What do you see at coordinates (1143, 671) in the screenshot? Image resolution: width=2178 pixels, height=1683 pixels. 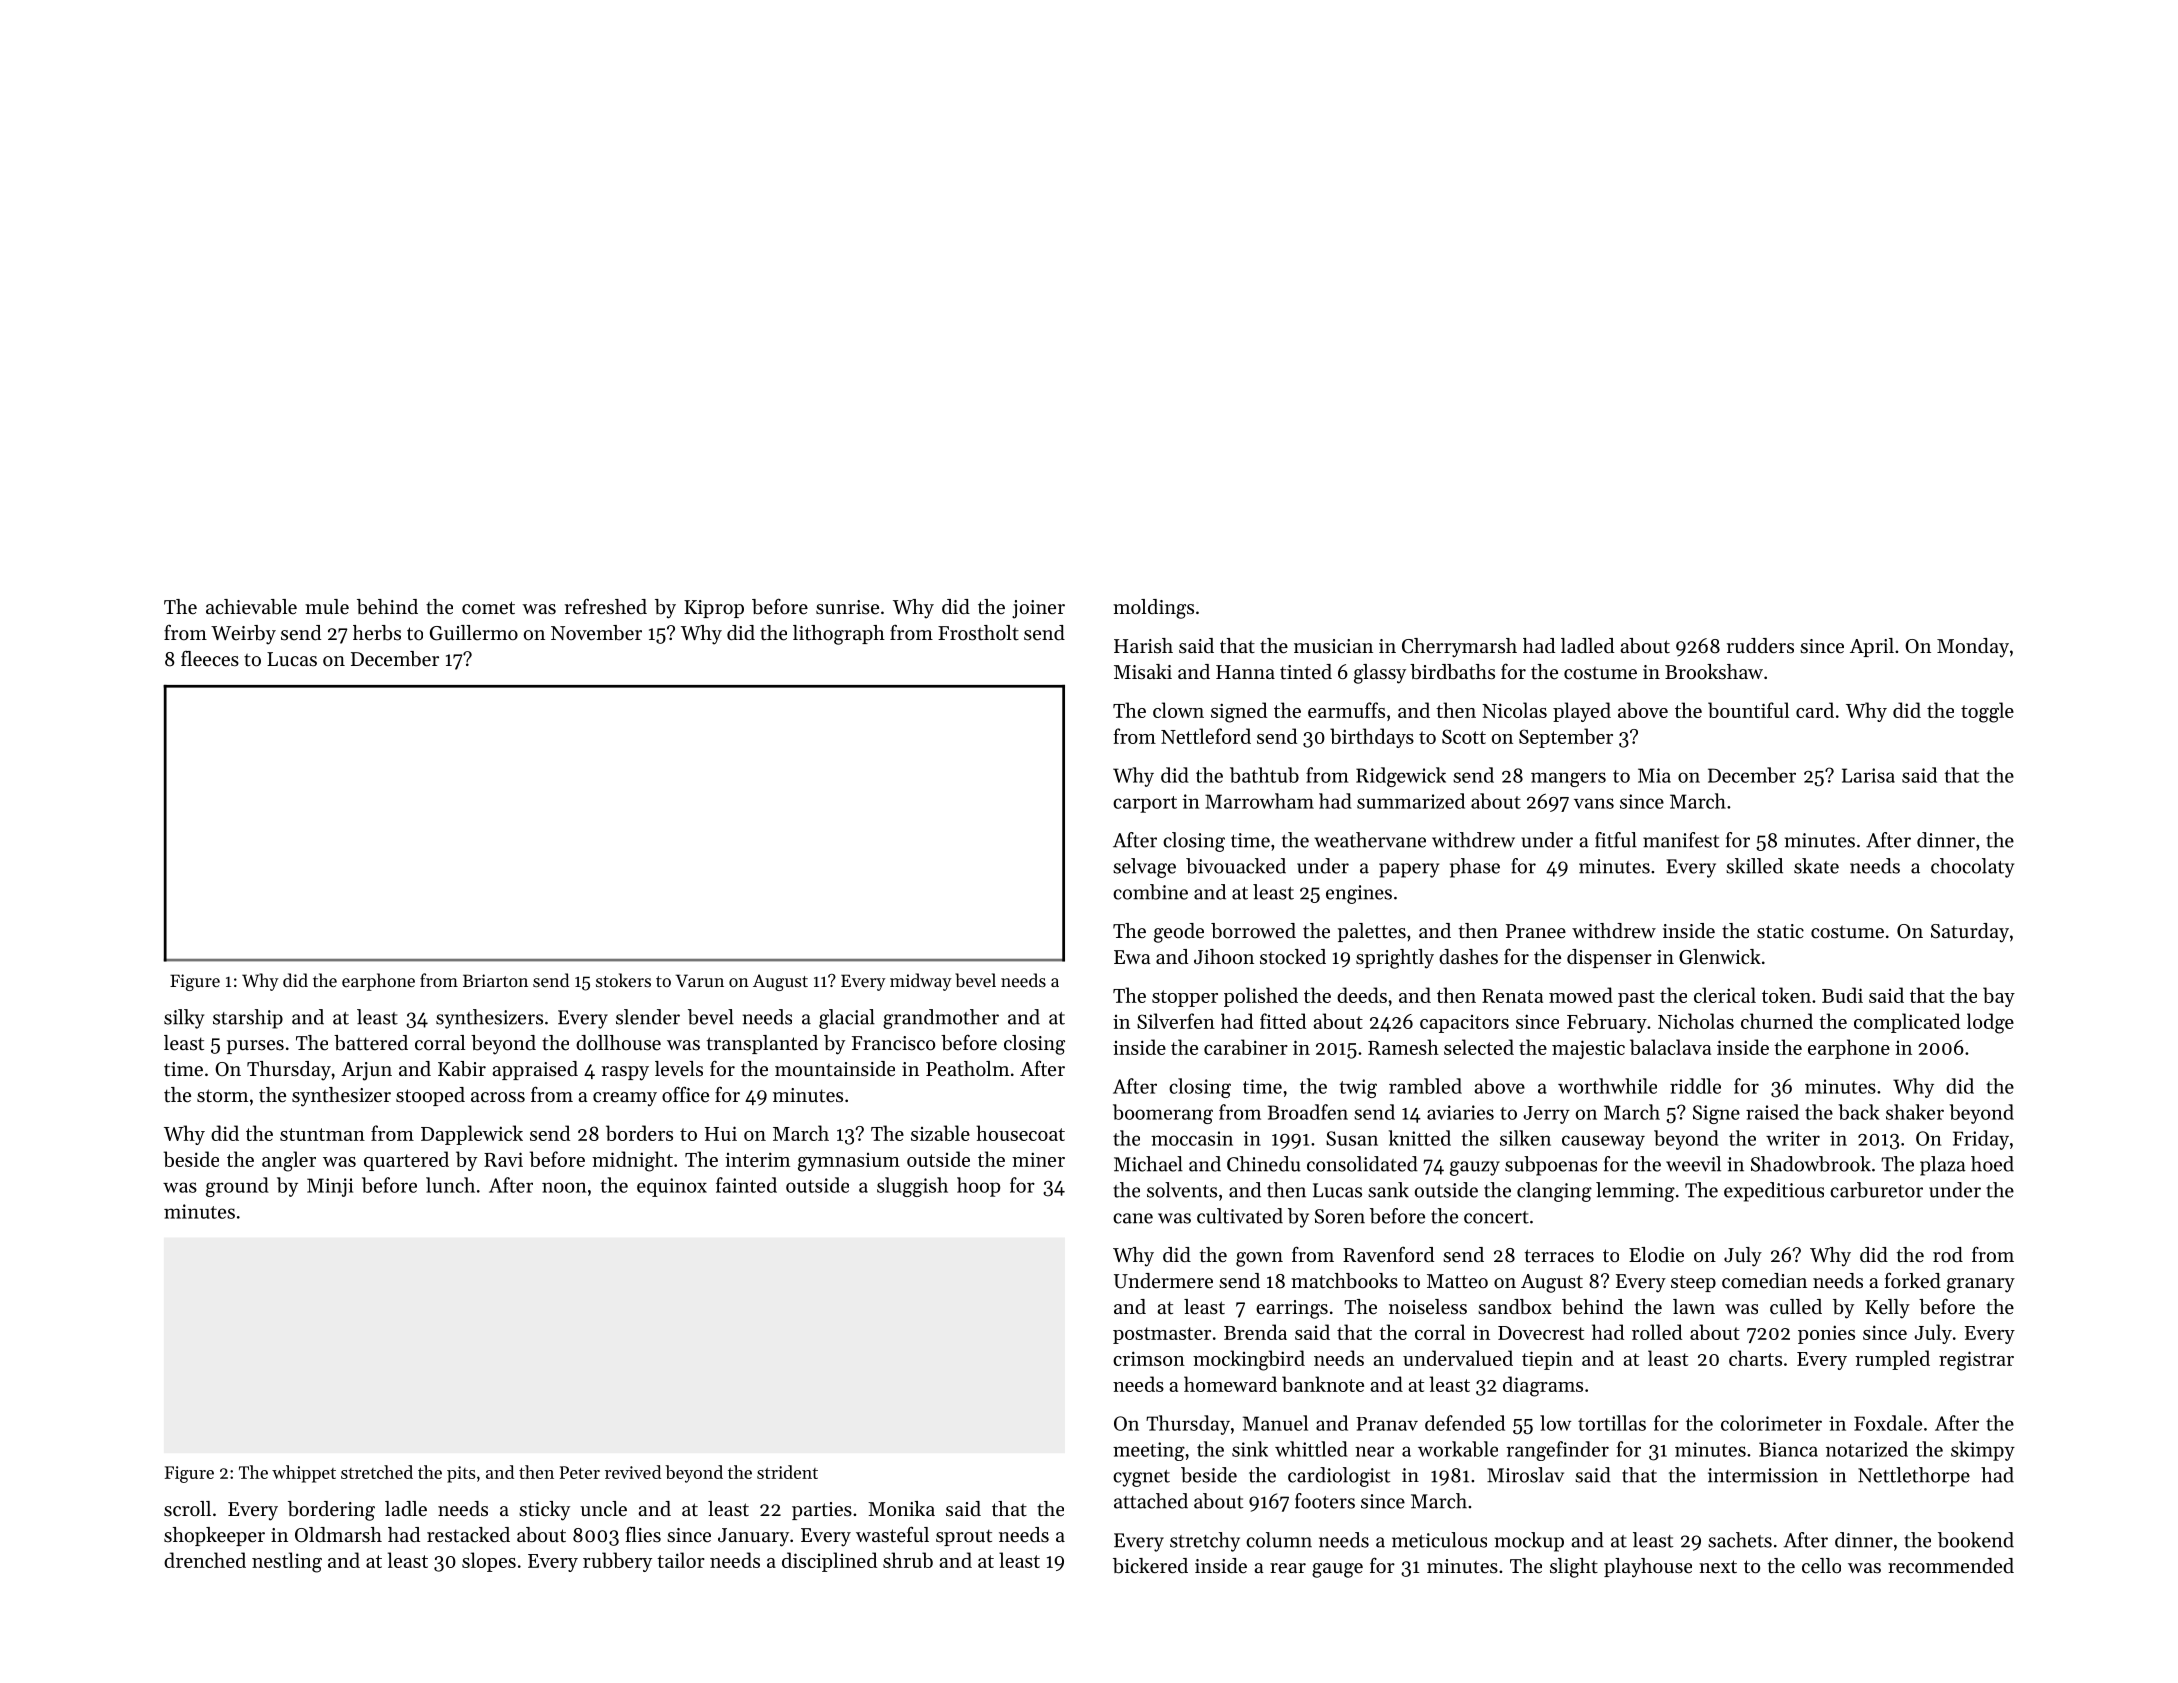 I see `Misaki` at bounding box center [1143, 671].
